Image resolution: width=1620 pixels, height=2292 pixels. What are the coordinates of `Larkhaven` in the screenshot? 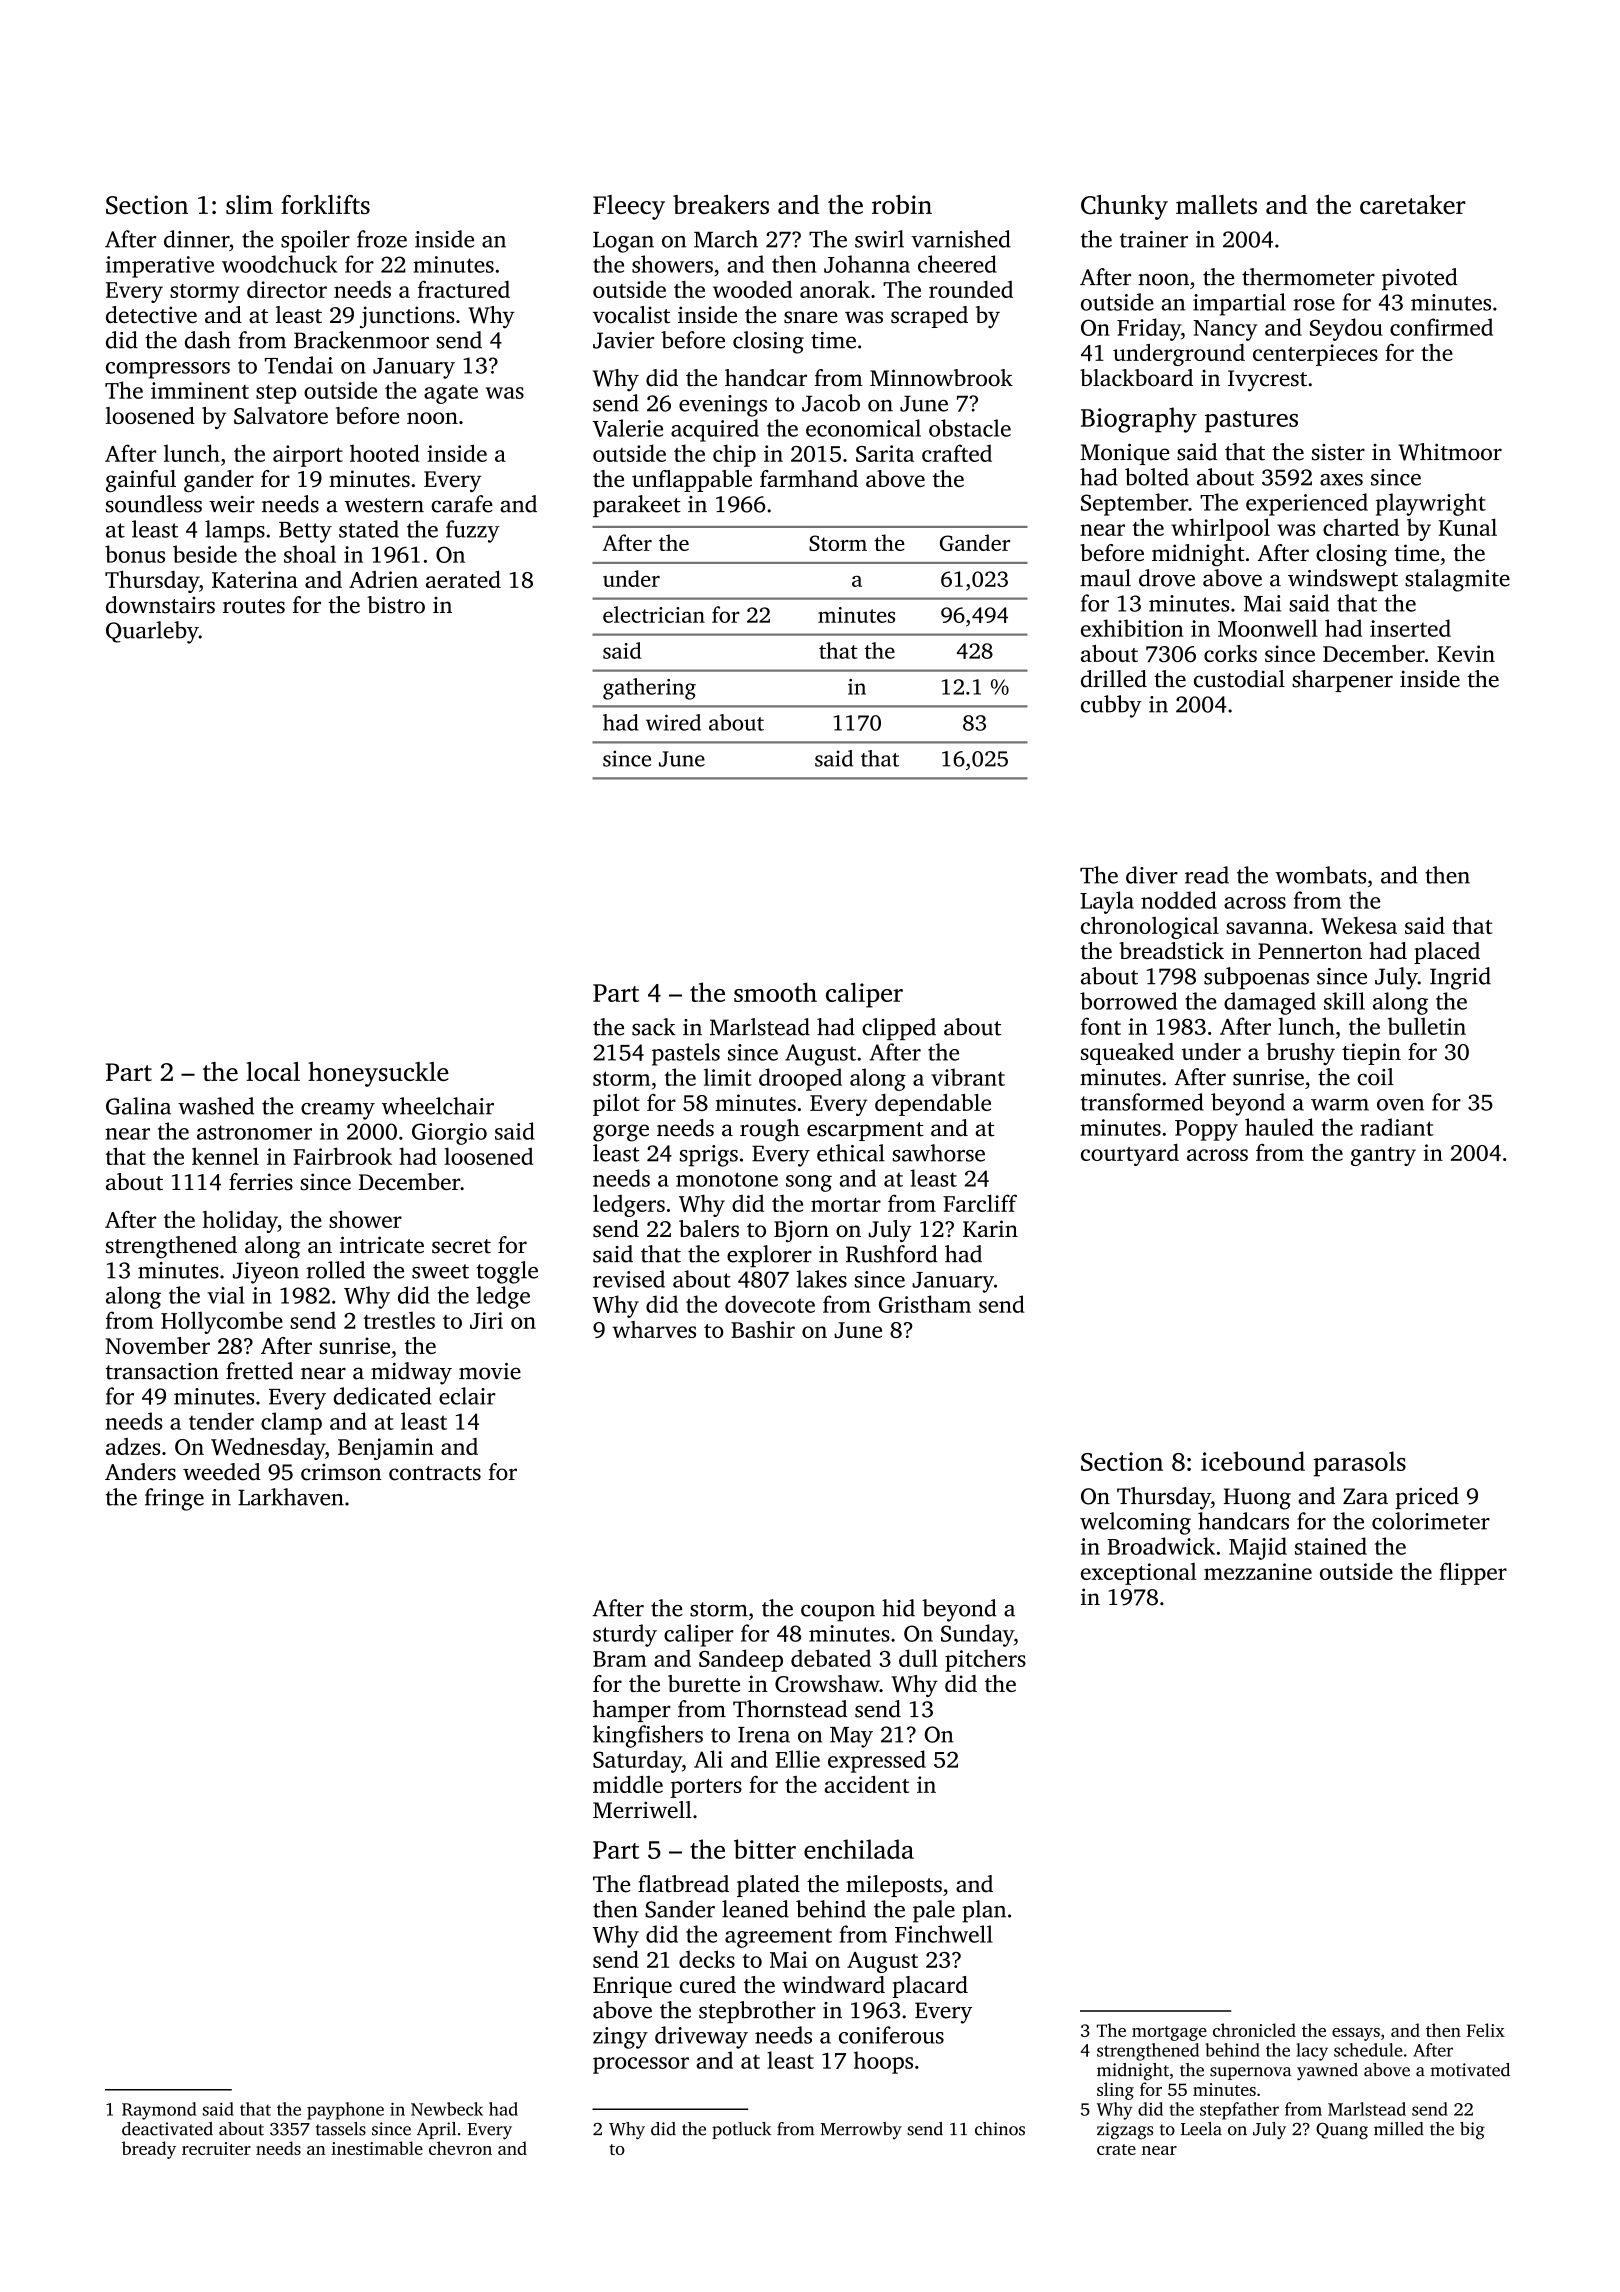 It's located at (291, 1497).
